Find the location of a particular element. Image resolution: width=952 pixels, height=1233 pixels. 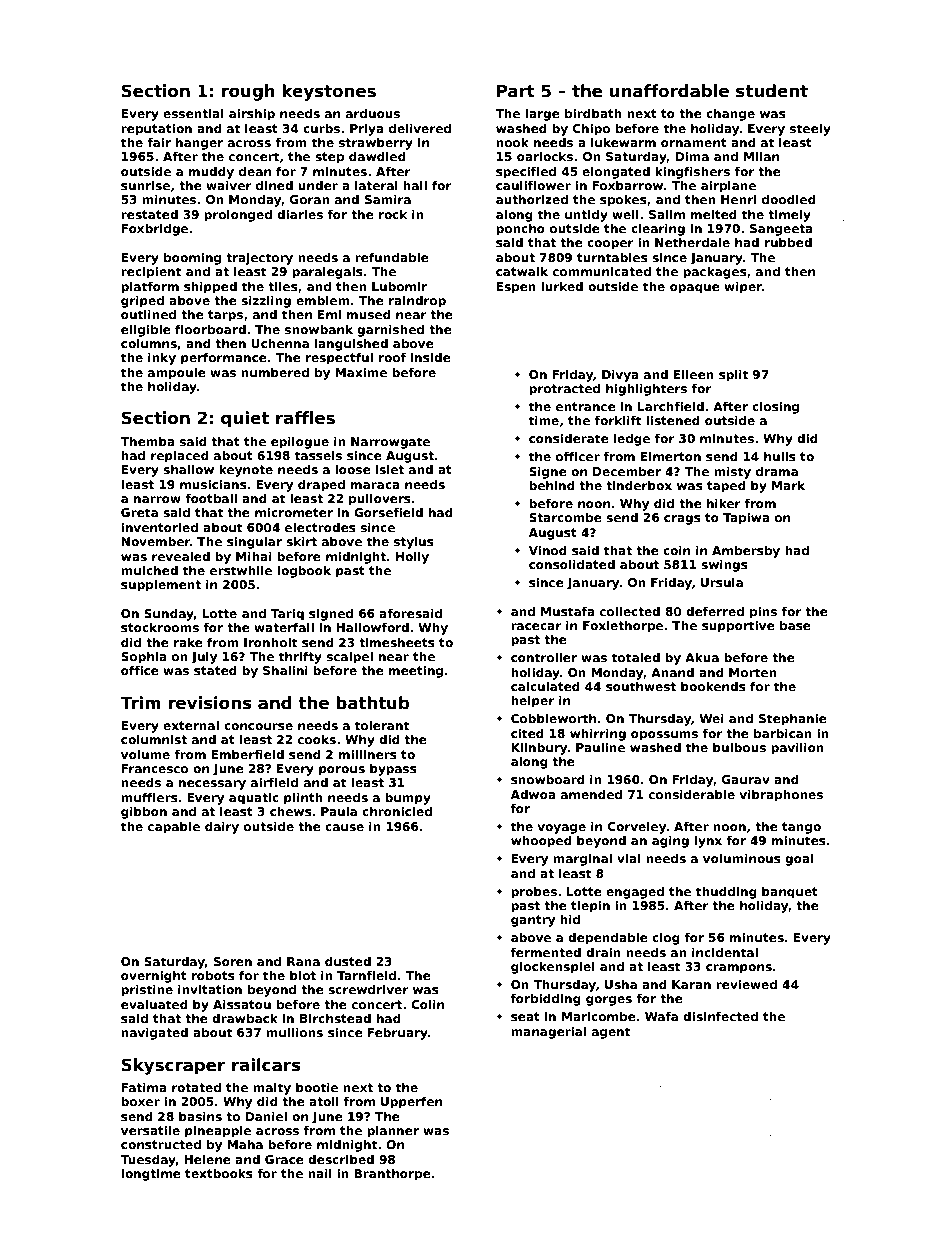

islet is located at coordinates (390, 469).
